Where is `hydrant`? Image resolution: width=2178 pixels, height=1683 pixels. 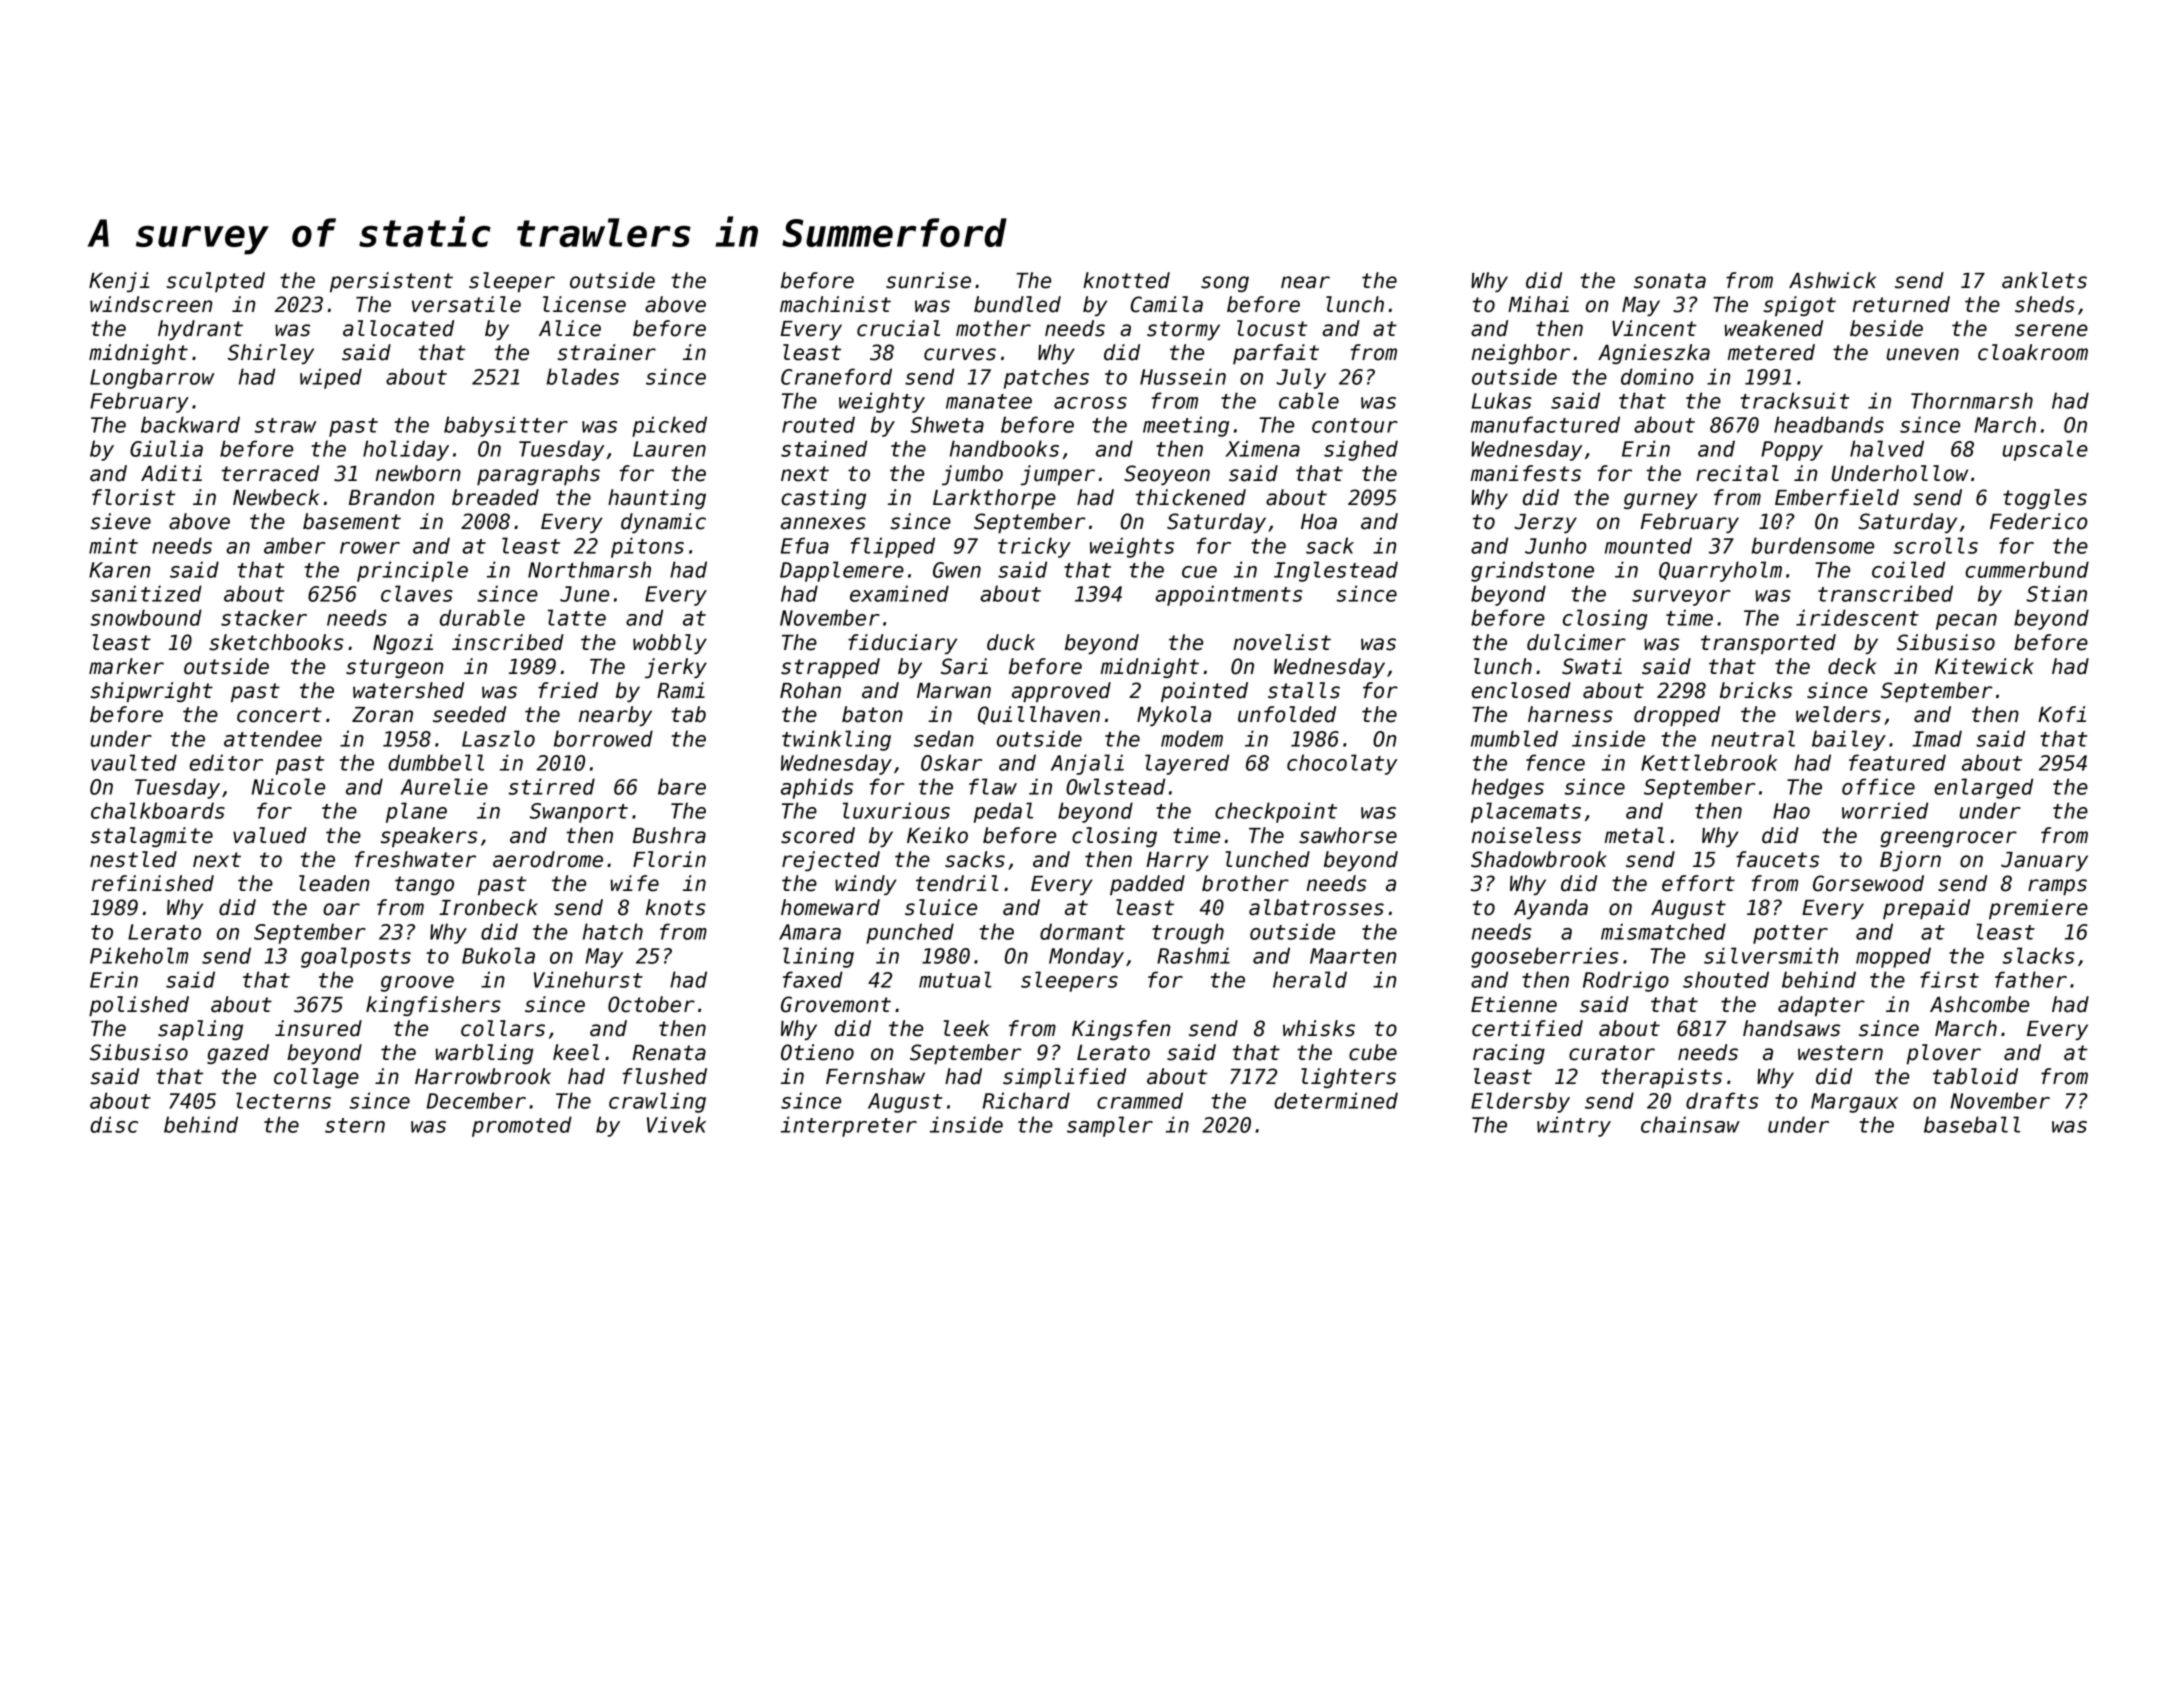 hydrant is located at coordinates (200, 330).
